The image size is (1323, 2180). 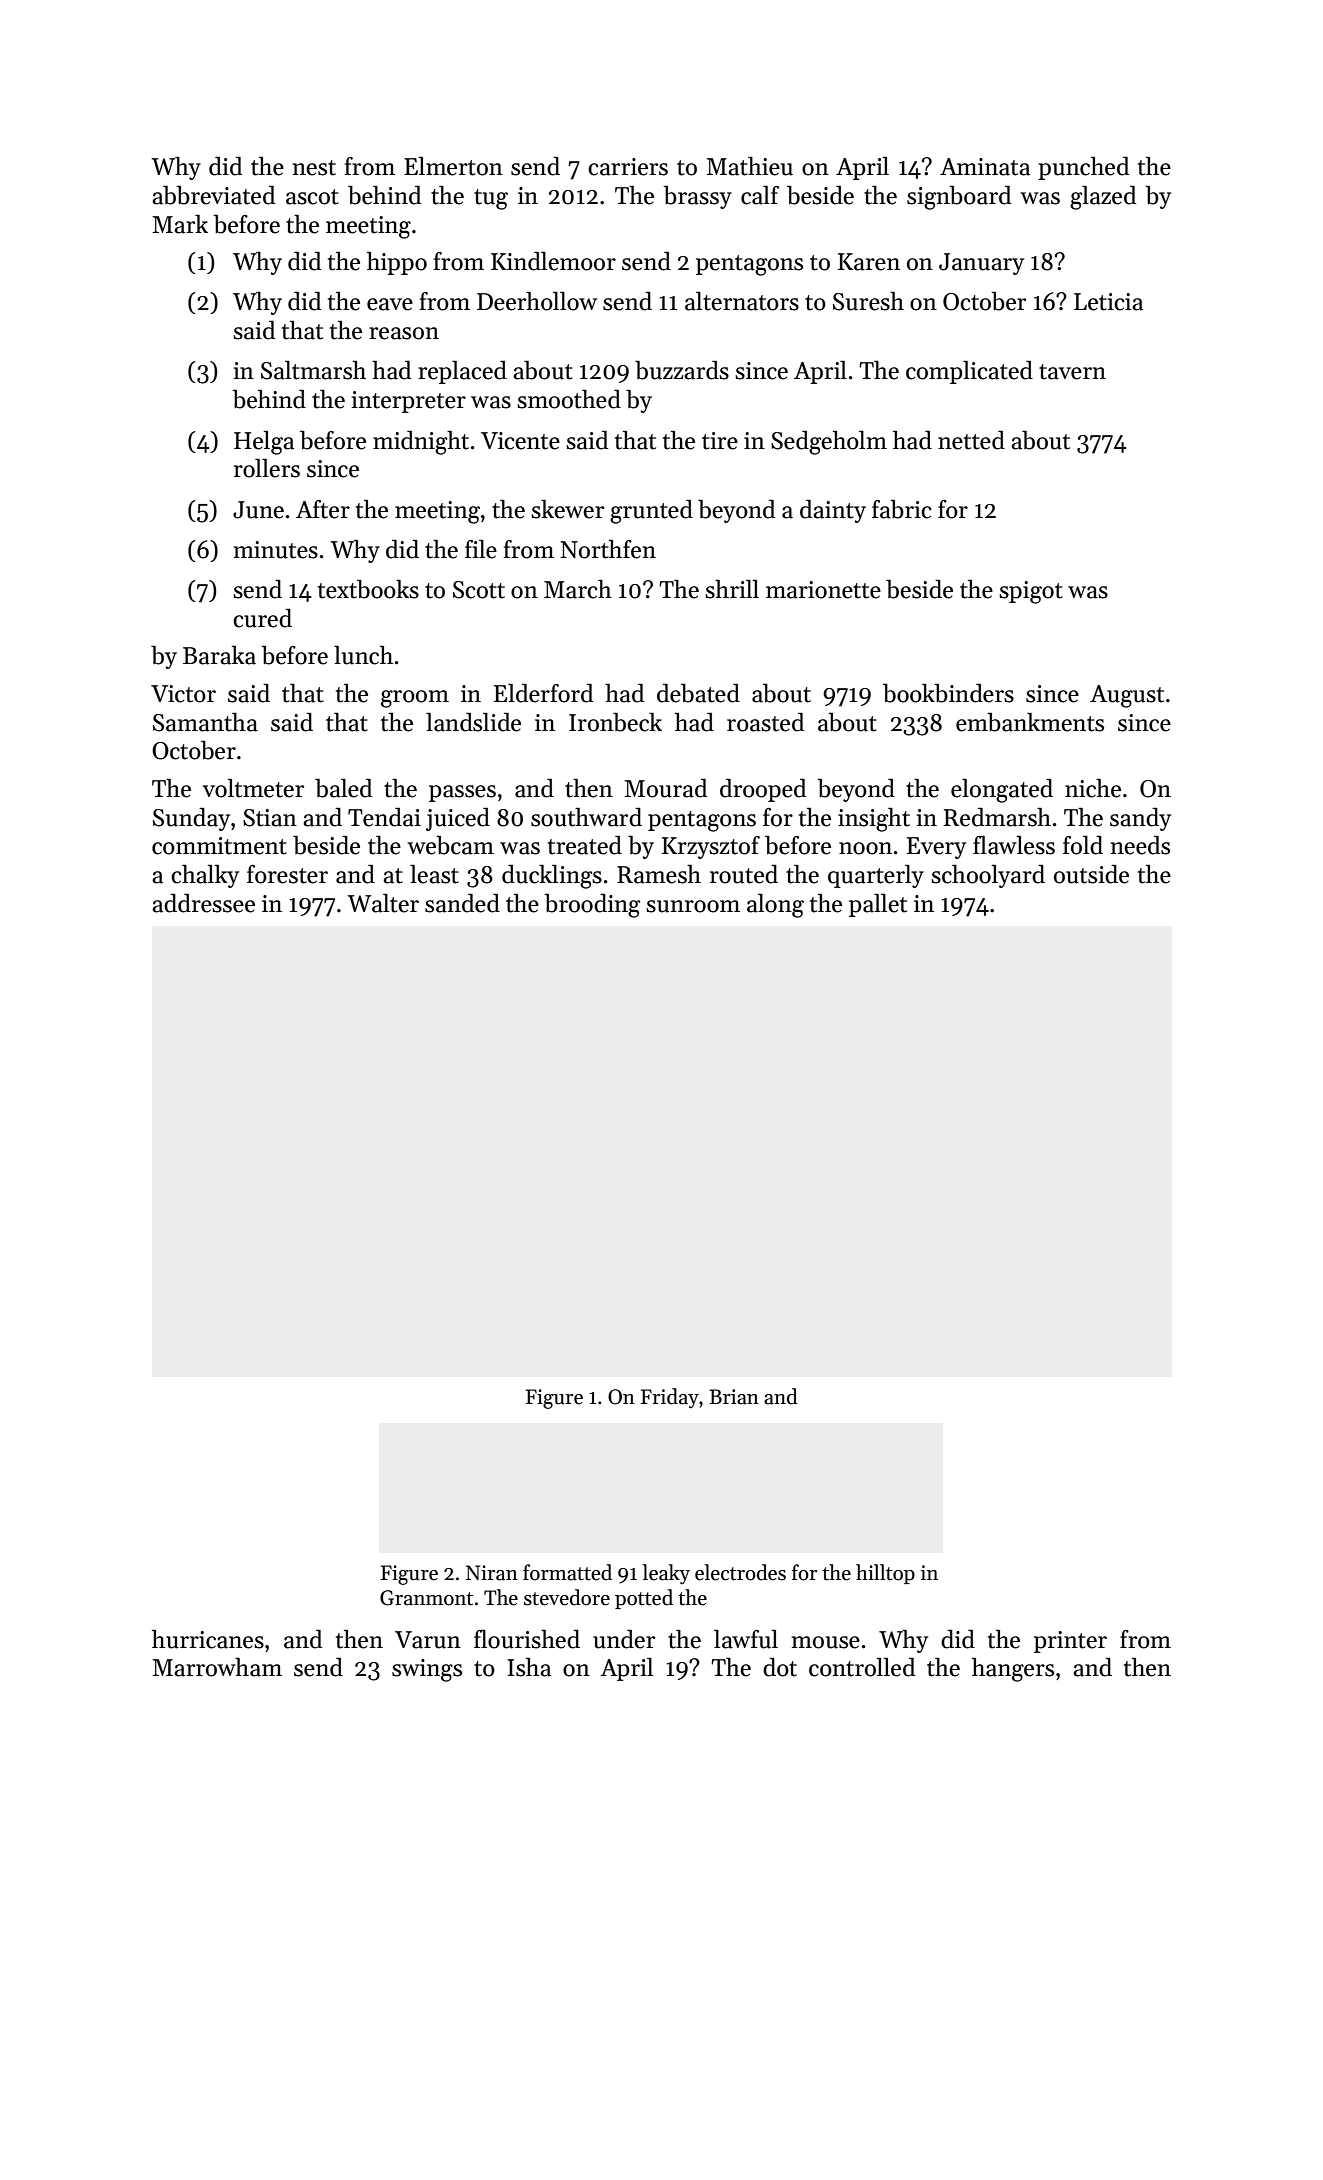 I want to click on Marrowham, so click(x=217, y=1667).
